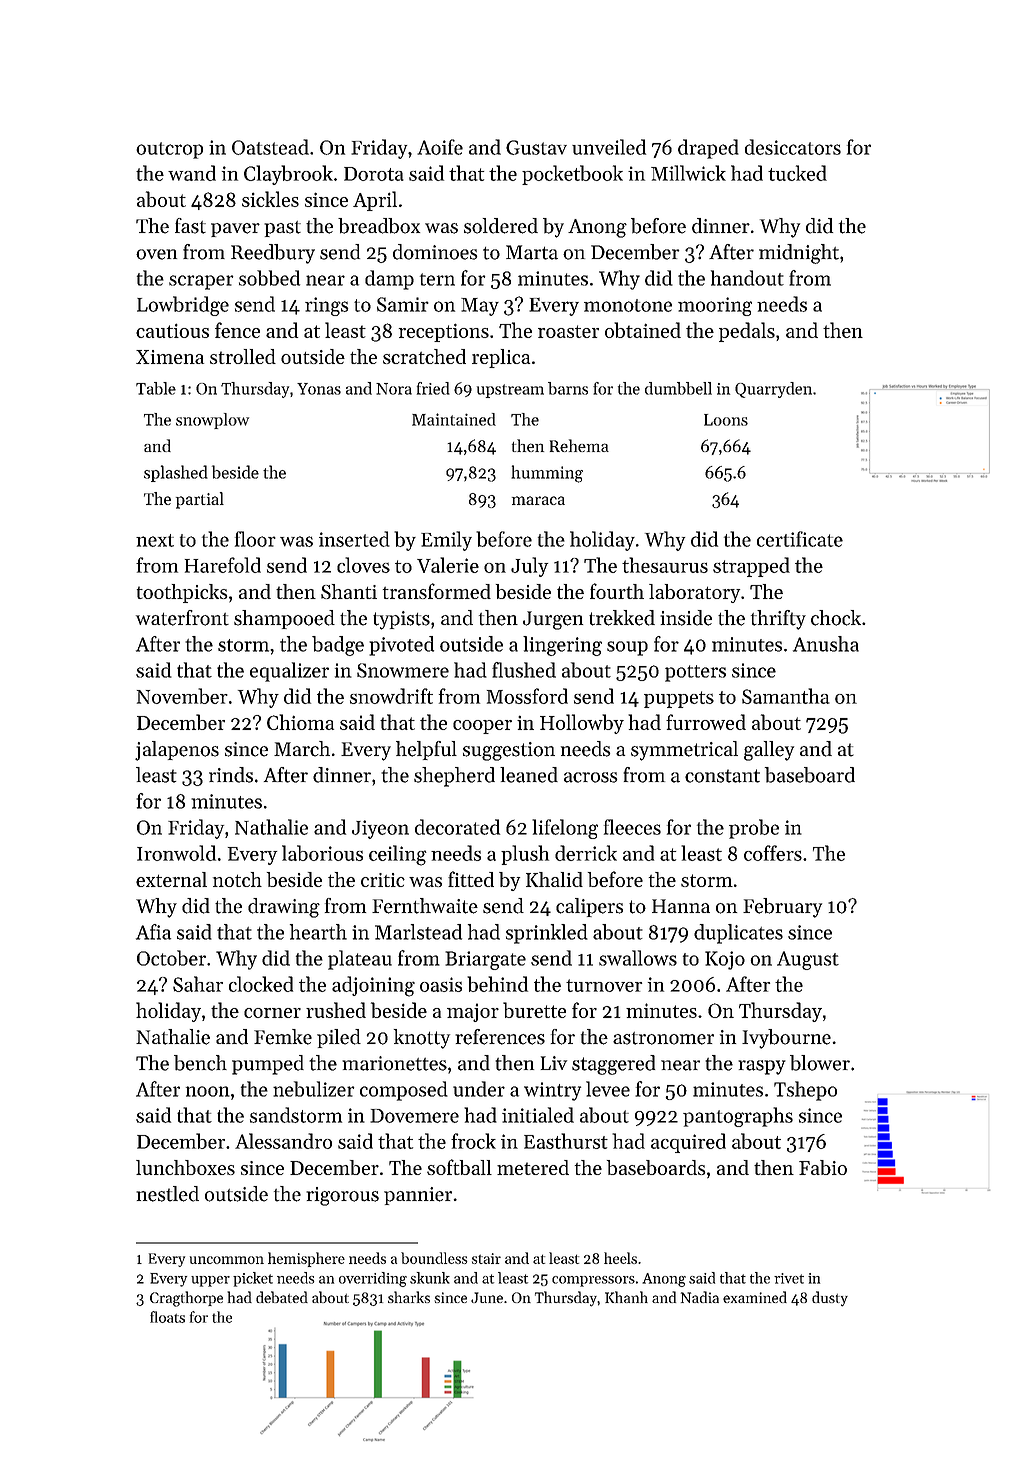 This screenshot has width=1010, height=1463. What do you see at coordinates (695, 673) in the screenshot?
I see `potters` at bounding box center [695, 673].
